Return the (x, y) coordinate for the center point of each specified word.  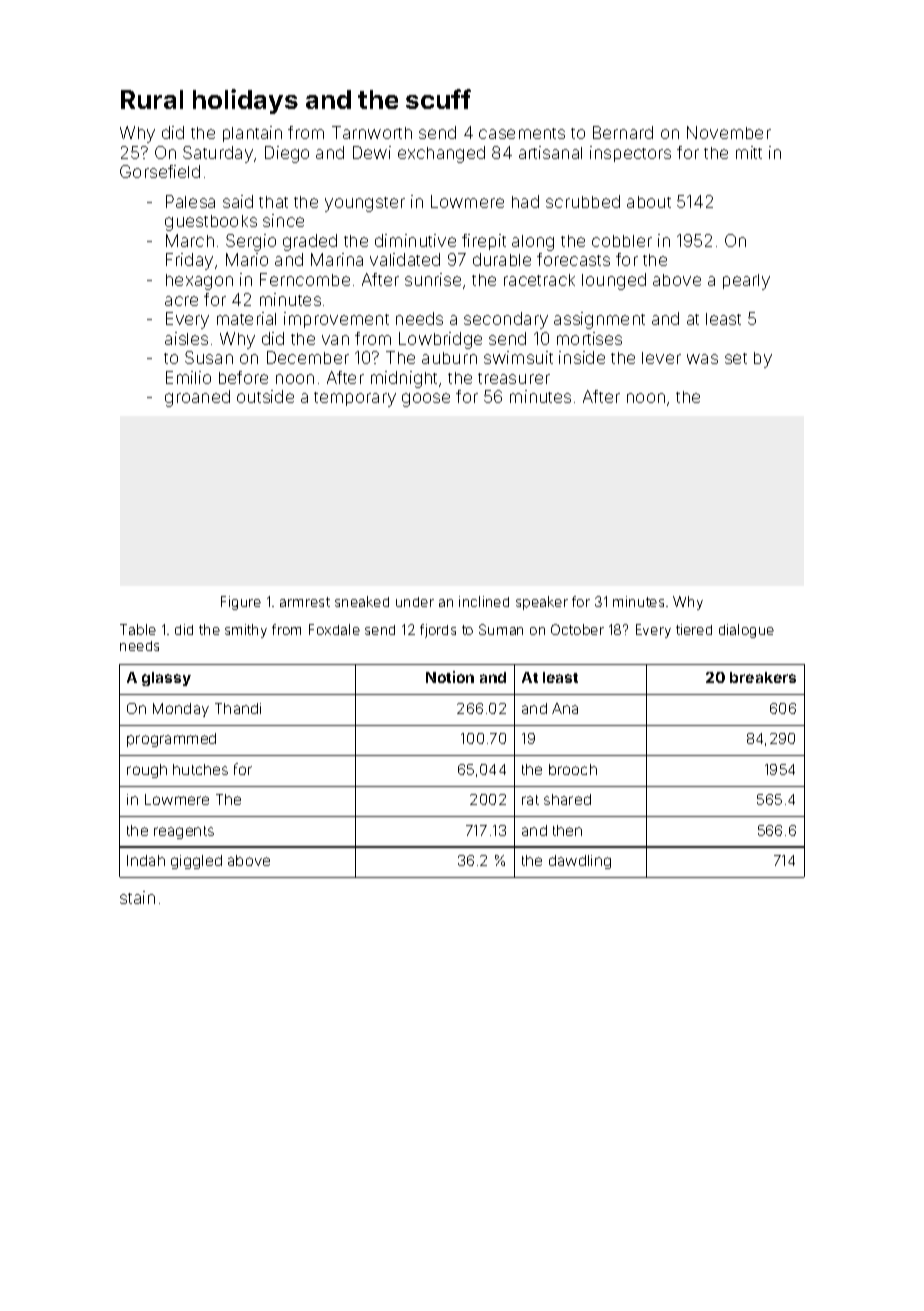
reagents (184, 832)
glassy (166, 679)
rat (530, 800)
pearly (746, 282)
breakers (763, 677)
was (702, 359)
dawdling (580, 862)
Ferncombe (305, 279)
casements (522, 133)
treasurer (514, 378)
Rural (152, 99)
